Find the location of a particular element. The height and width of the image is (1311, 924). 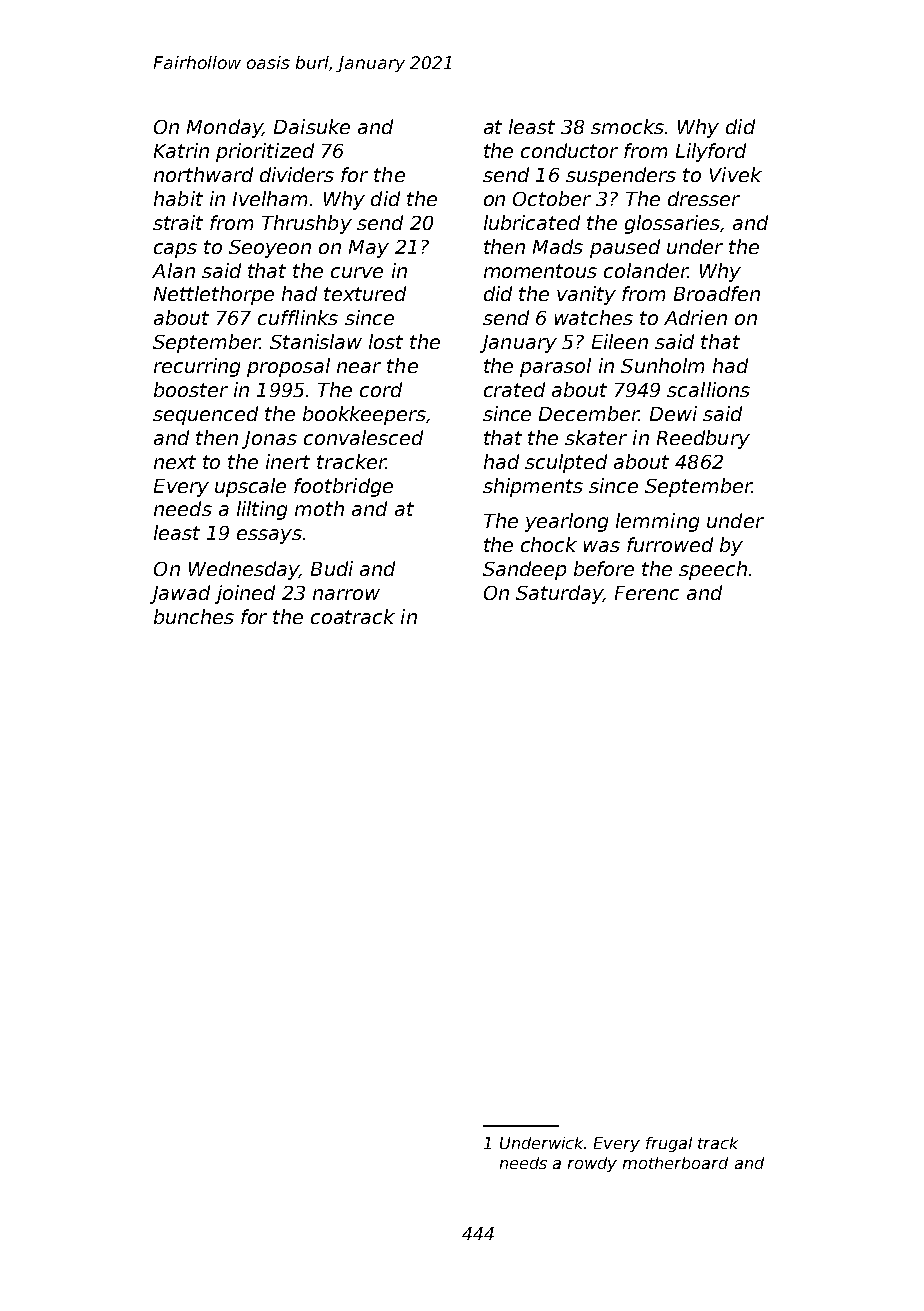

narrow is located at coordinates (346, 594).
